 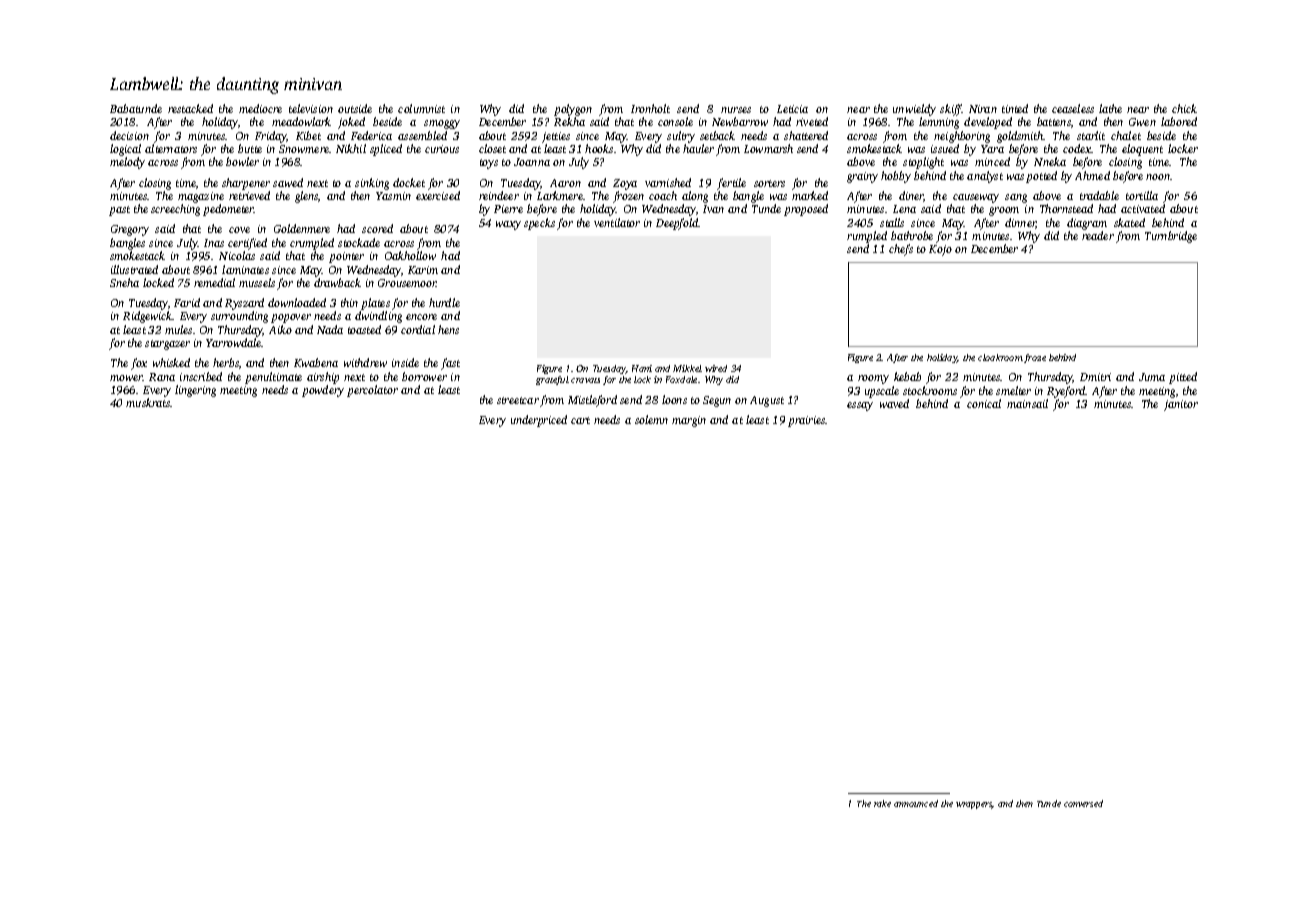 What do you see at coordinates (1066, 392) in the screenshot?
I see `Ryeford` at bounding box center [1066, 392].
